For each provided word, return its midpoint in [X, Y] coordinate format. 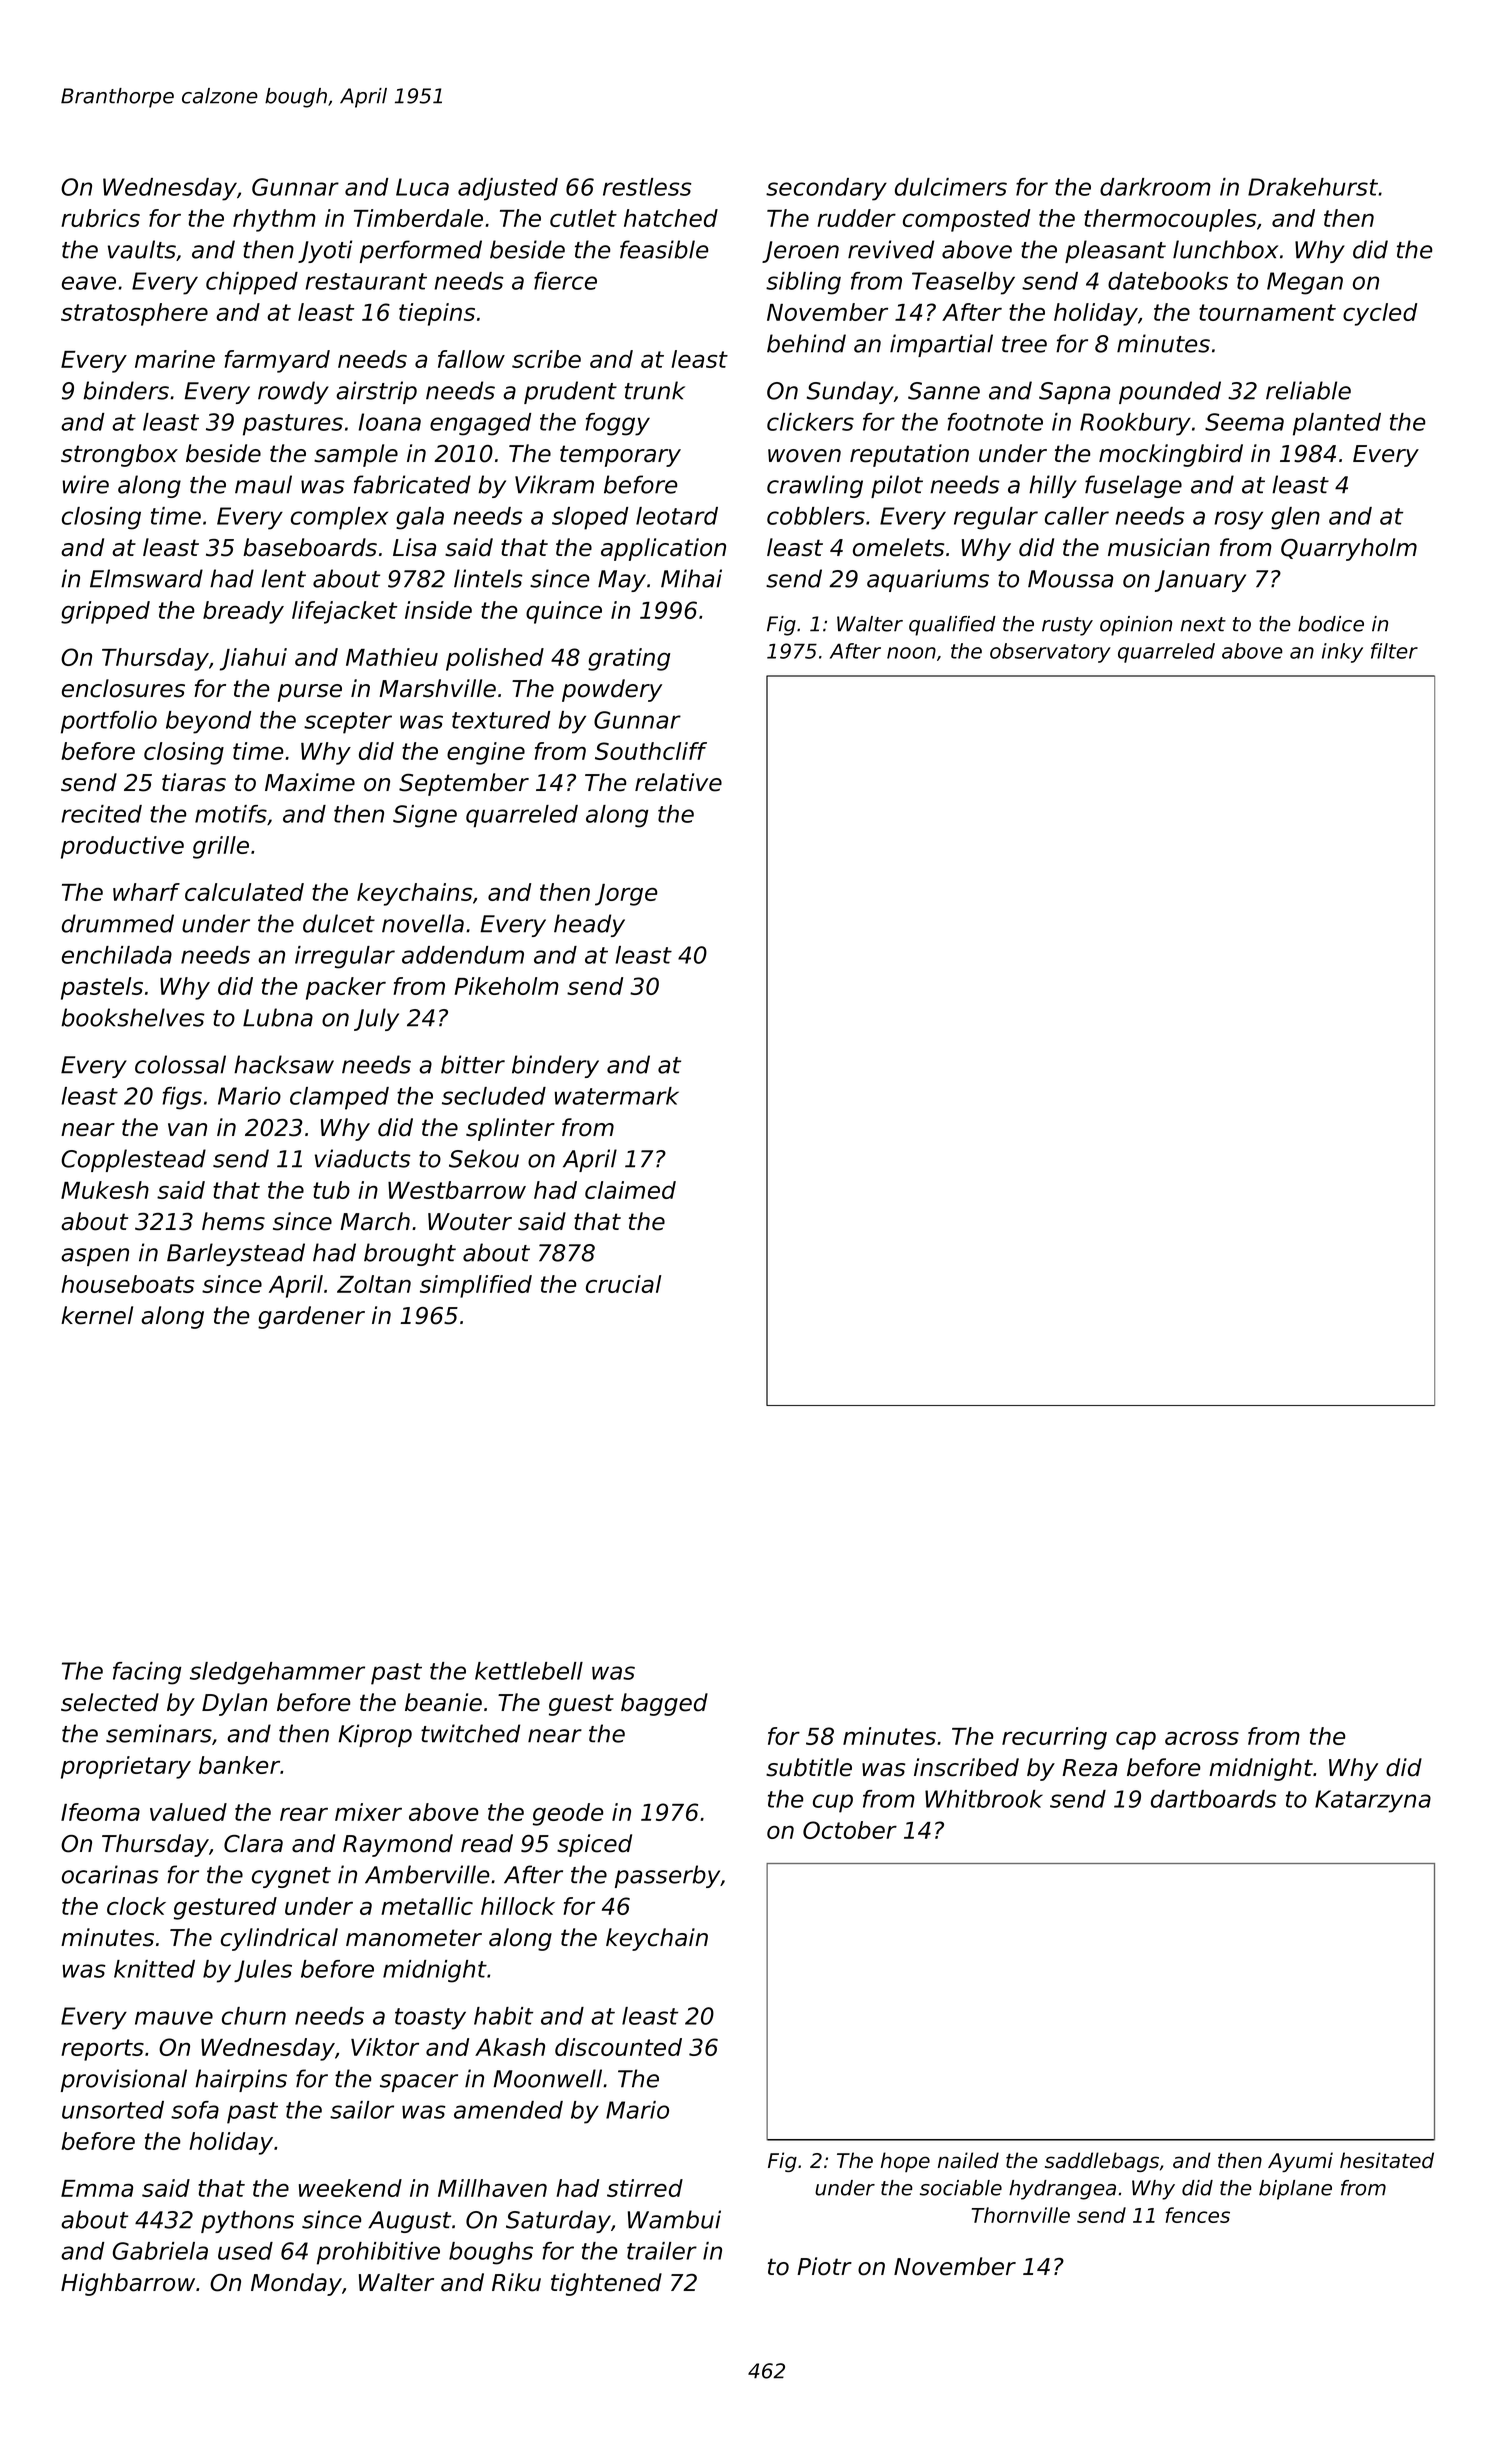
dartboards [1213, 1799]
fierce [565, 281]
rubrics [100, 218]
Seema [1244, 422]
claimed [630, 1190]
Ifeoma [100, 1812]
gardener [311, 1317]
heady [589, 925]
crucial [623, 1284]
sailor [362, 2110]
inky [1342, 653]
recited [101, 814]
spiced [594, 1845]
